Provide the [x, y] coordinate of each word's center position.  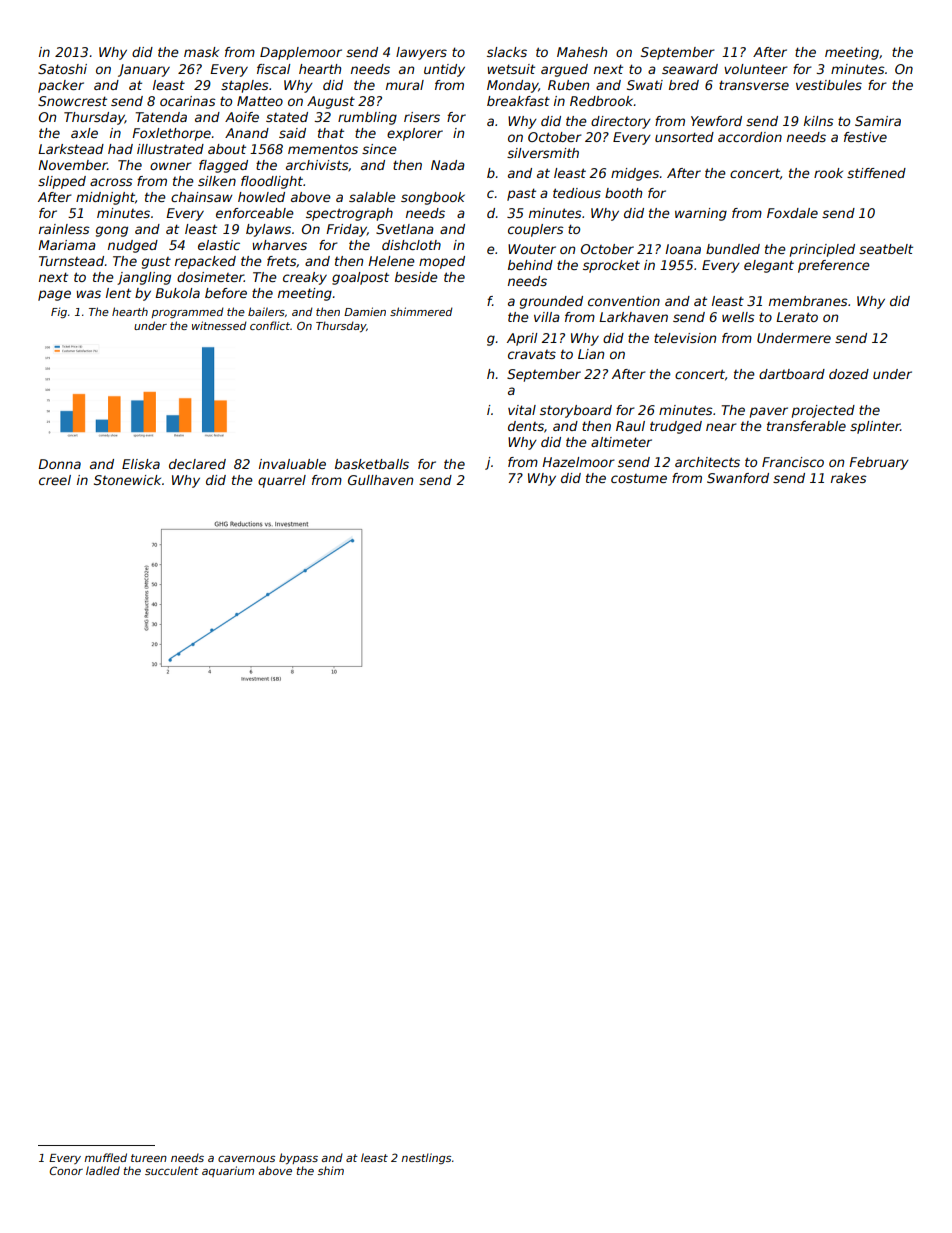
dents [526, 426]
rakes [849, 478]
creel [55, 480]
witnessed [219, 325]
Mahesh [582, 52]
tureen [149, 1158]
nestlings [426, 1158]
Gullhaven [380, 480]
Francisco [793, 462]
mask [201, 52]
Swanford [738, 478]
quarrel [282, 481]
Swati [645, 85]
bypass [298, 1158]
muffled [105, 1157]
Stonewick [127, 480]
